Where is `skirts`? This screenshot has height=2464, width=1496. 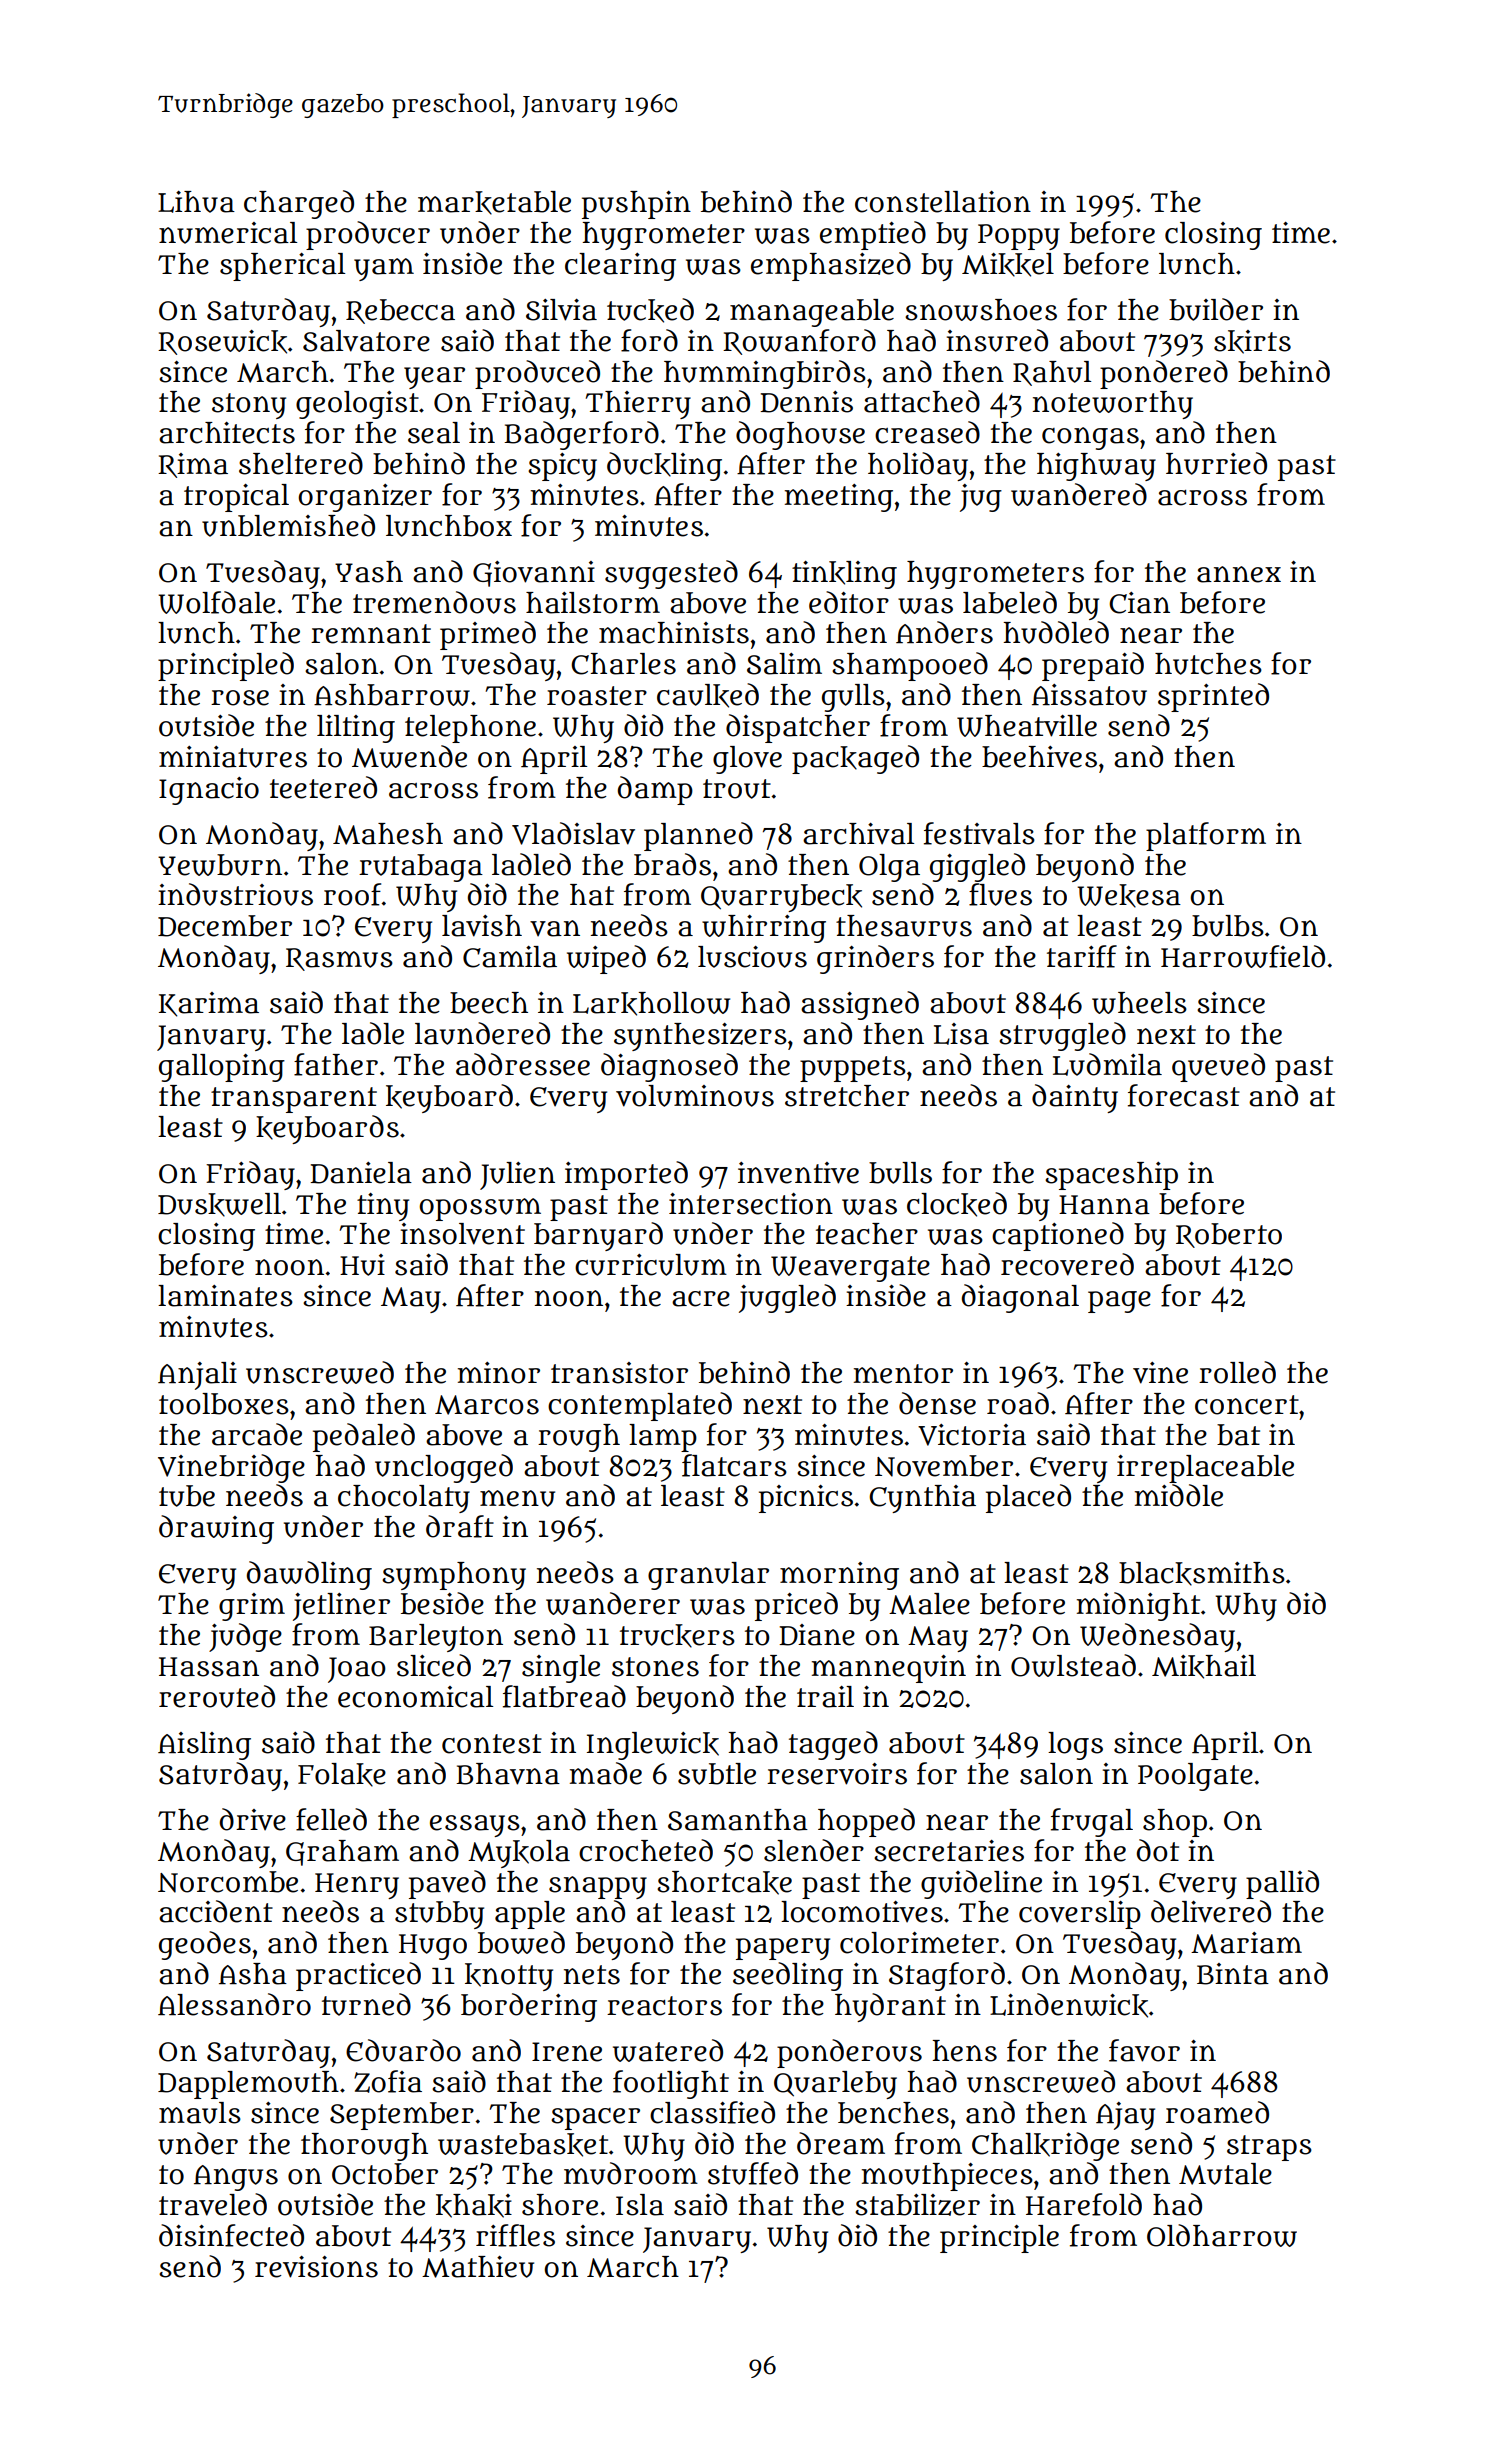 skirts is located at coordinates (1252, 342).
